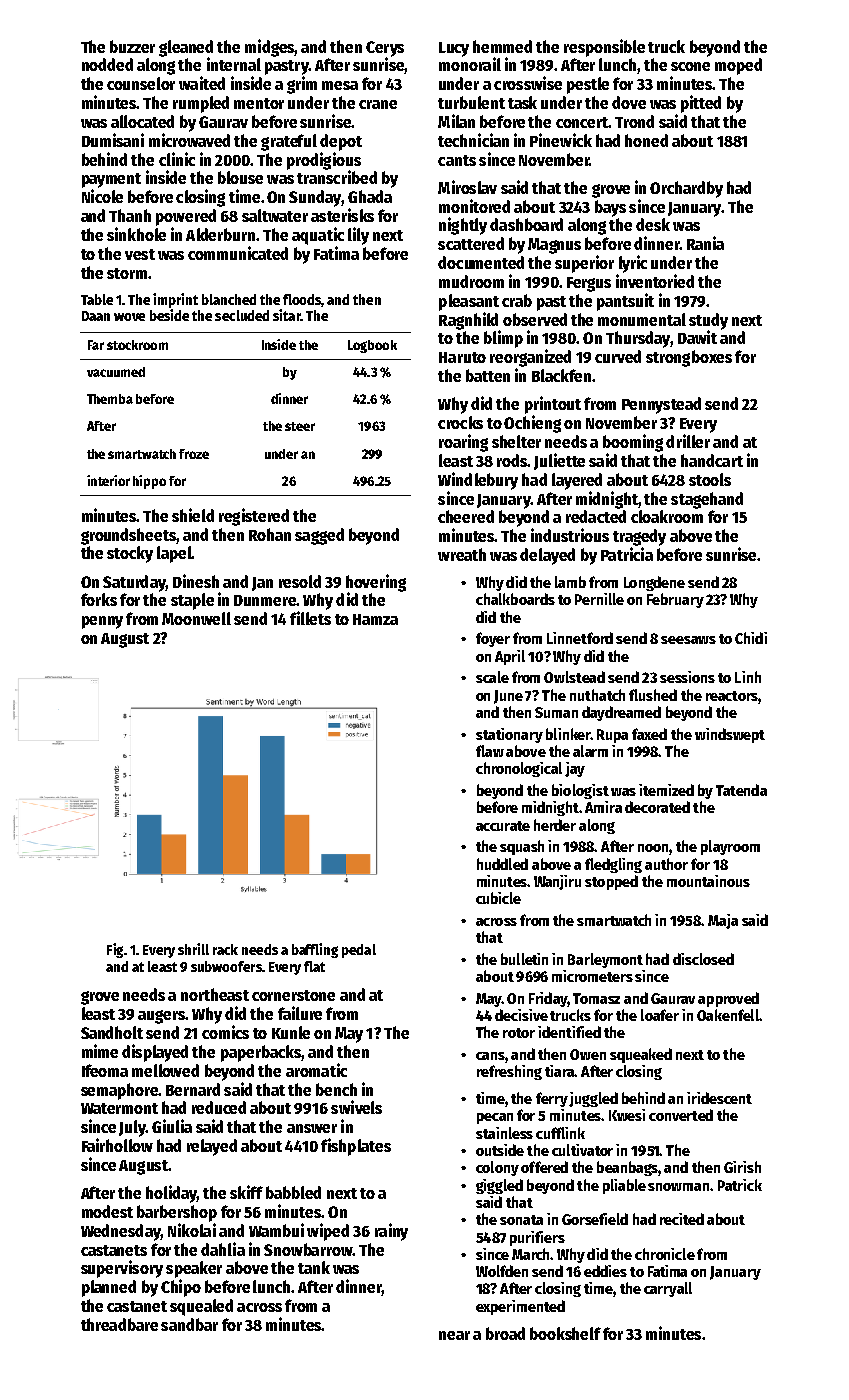  I want to click on sinkhole, so click(136, 234).
